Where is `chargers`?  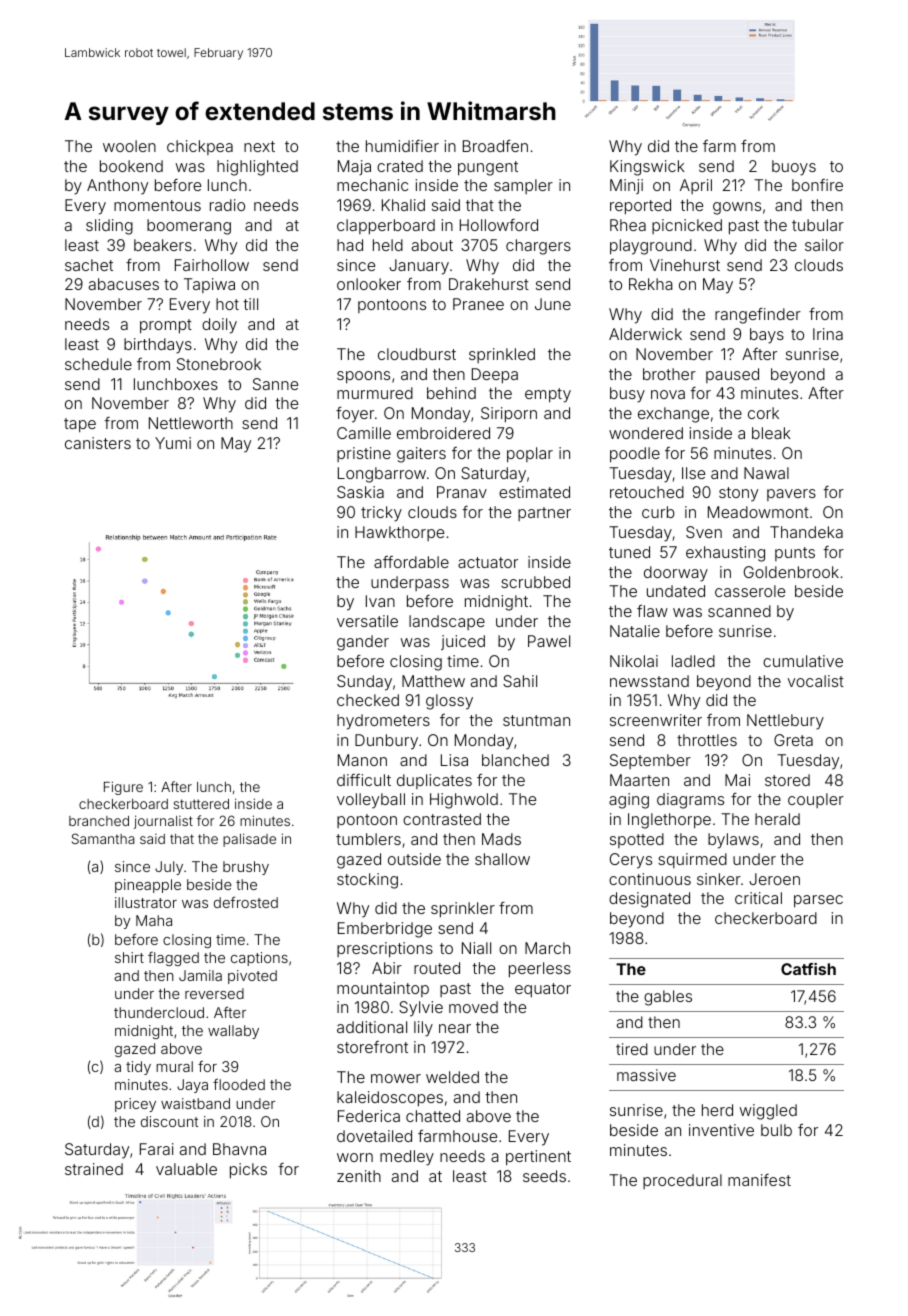 chargers is located at coordinates (538, 247).
